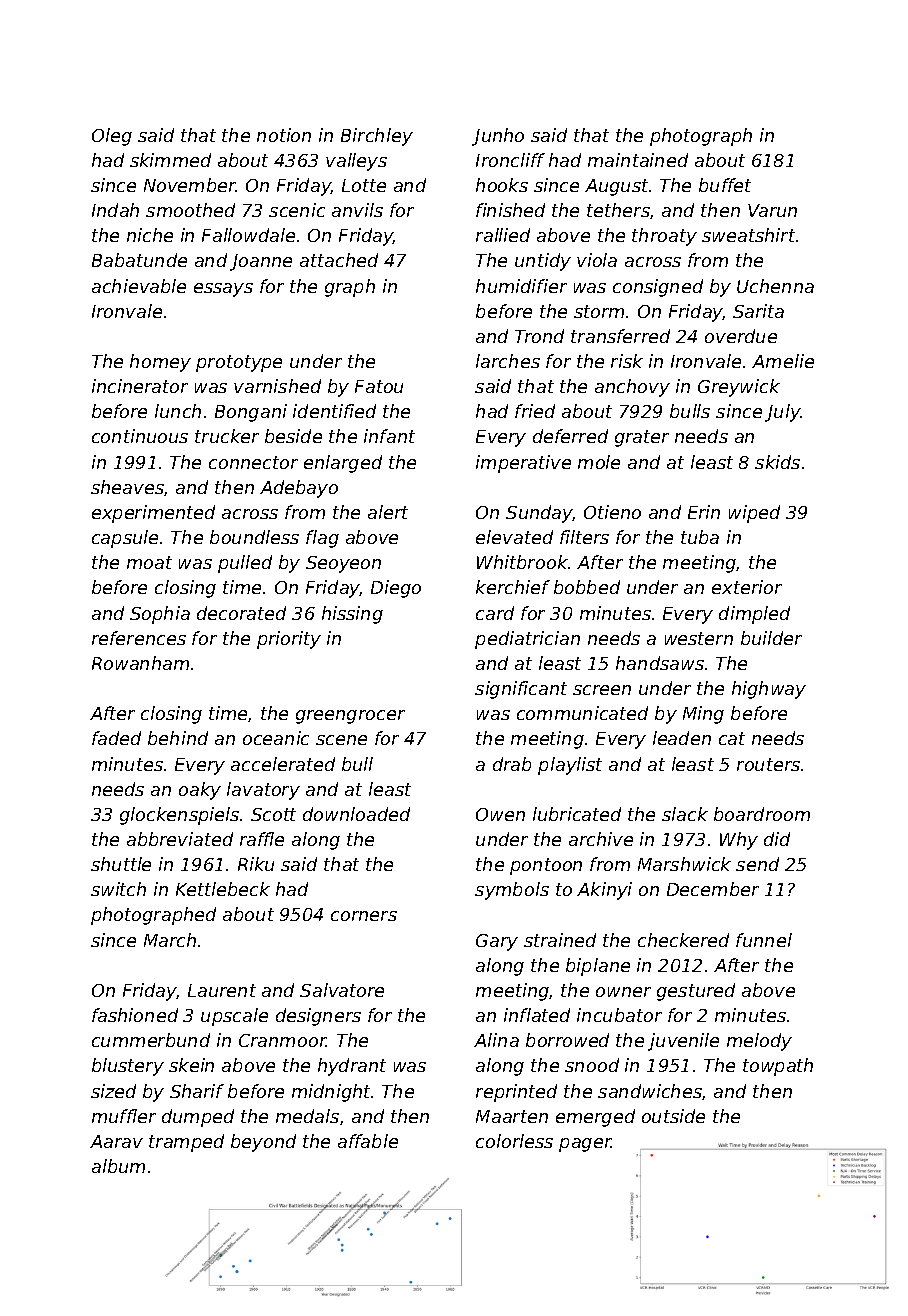 This page has height=1316, width=908. Describe the element at coordinates (543, 262) in the page. I see `untidy` at that location.
